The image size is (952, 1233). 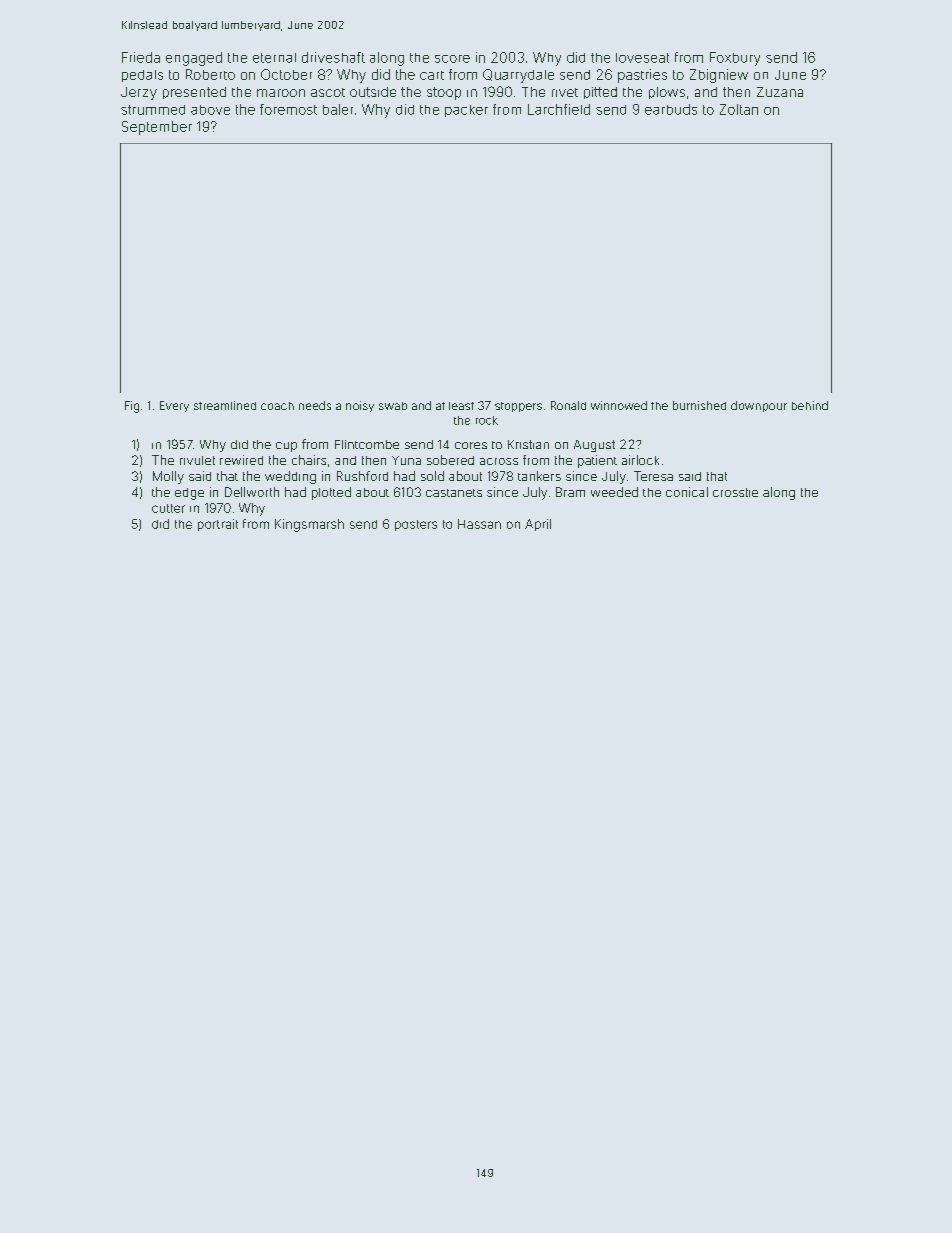 What do you see at coordinates (466, 111) in the screenshot?
I see `packer` at bounding box center [466, 111].
